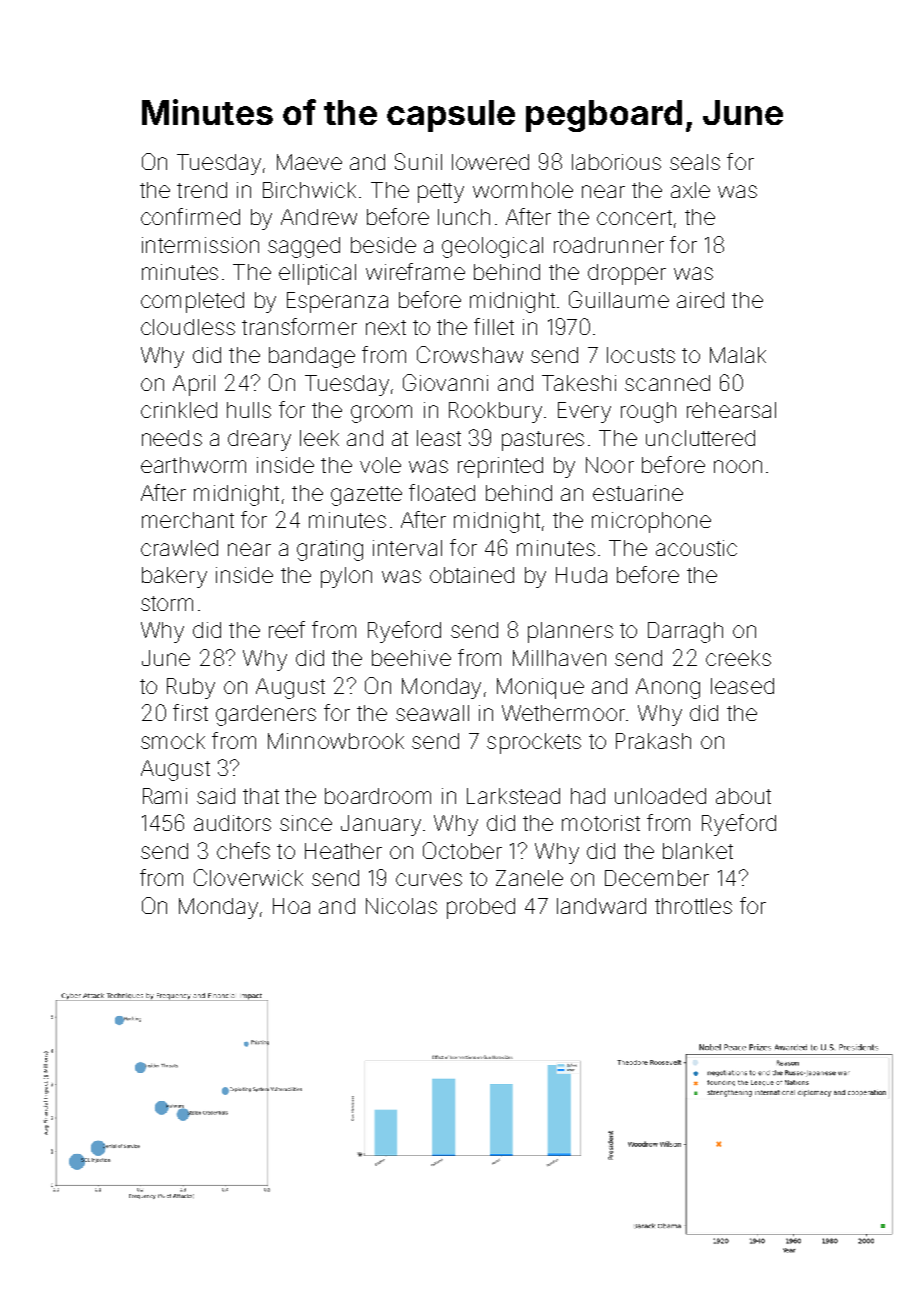 This screenshot has width=924, height=1311. I want to click on leek, so click(319, 438).
